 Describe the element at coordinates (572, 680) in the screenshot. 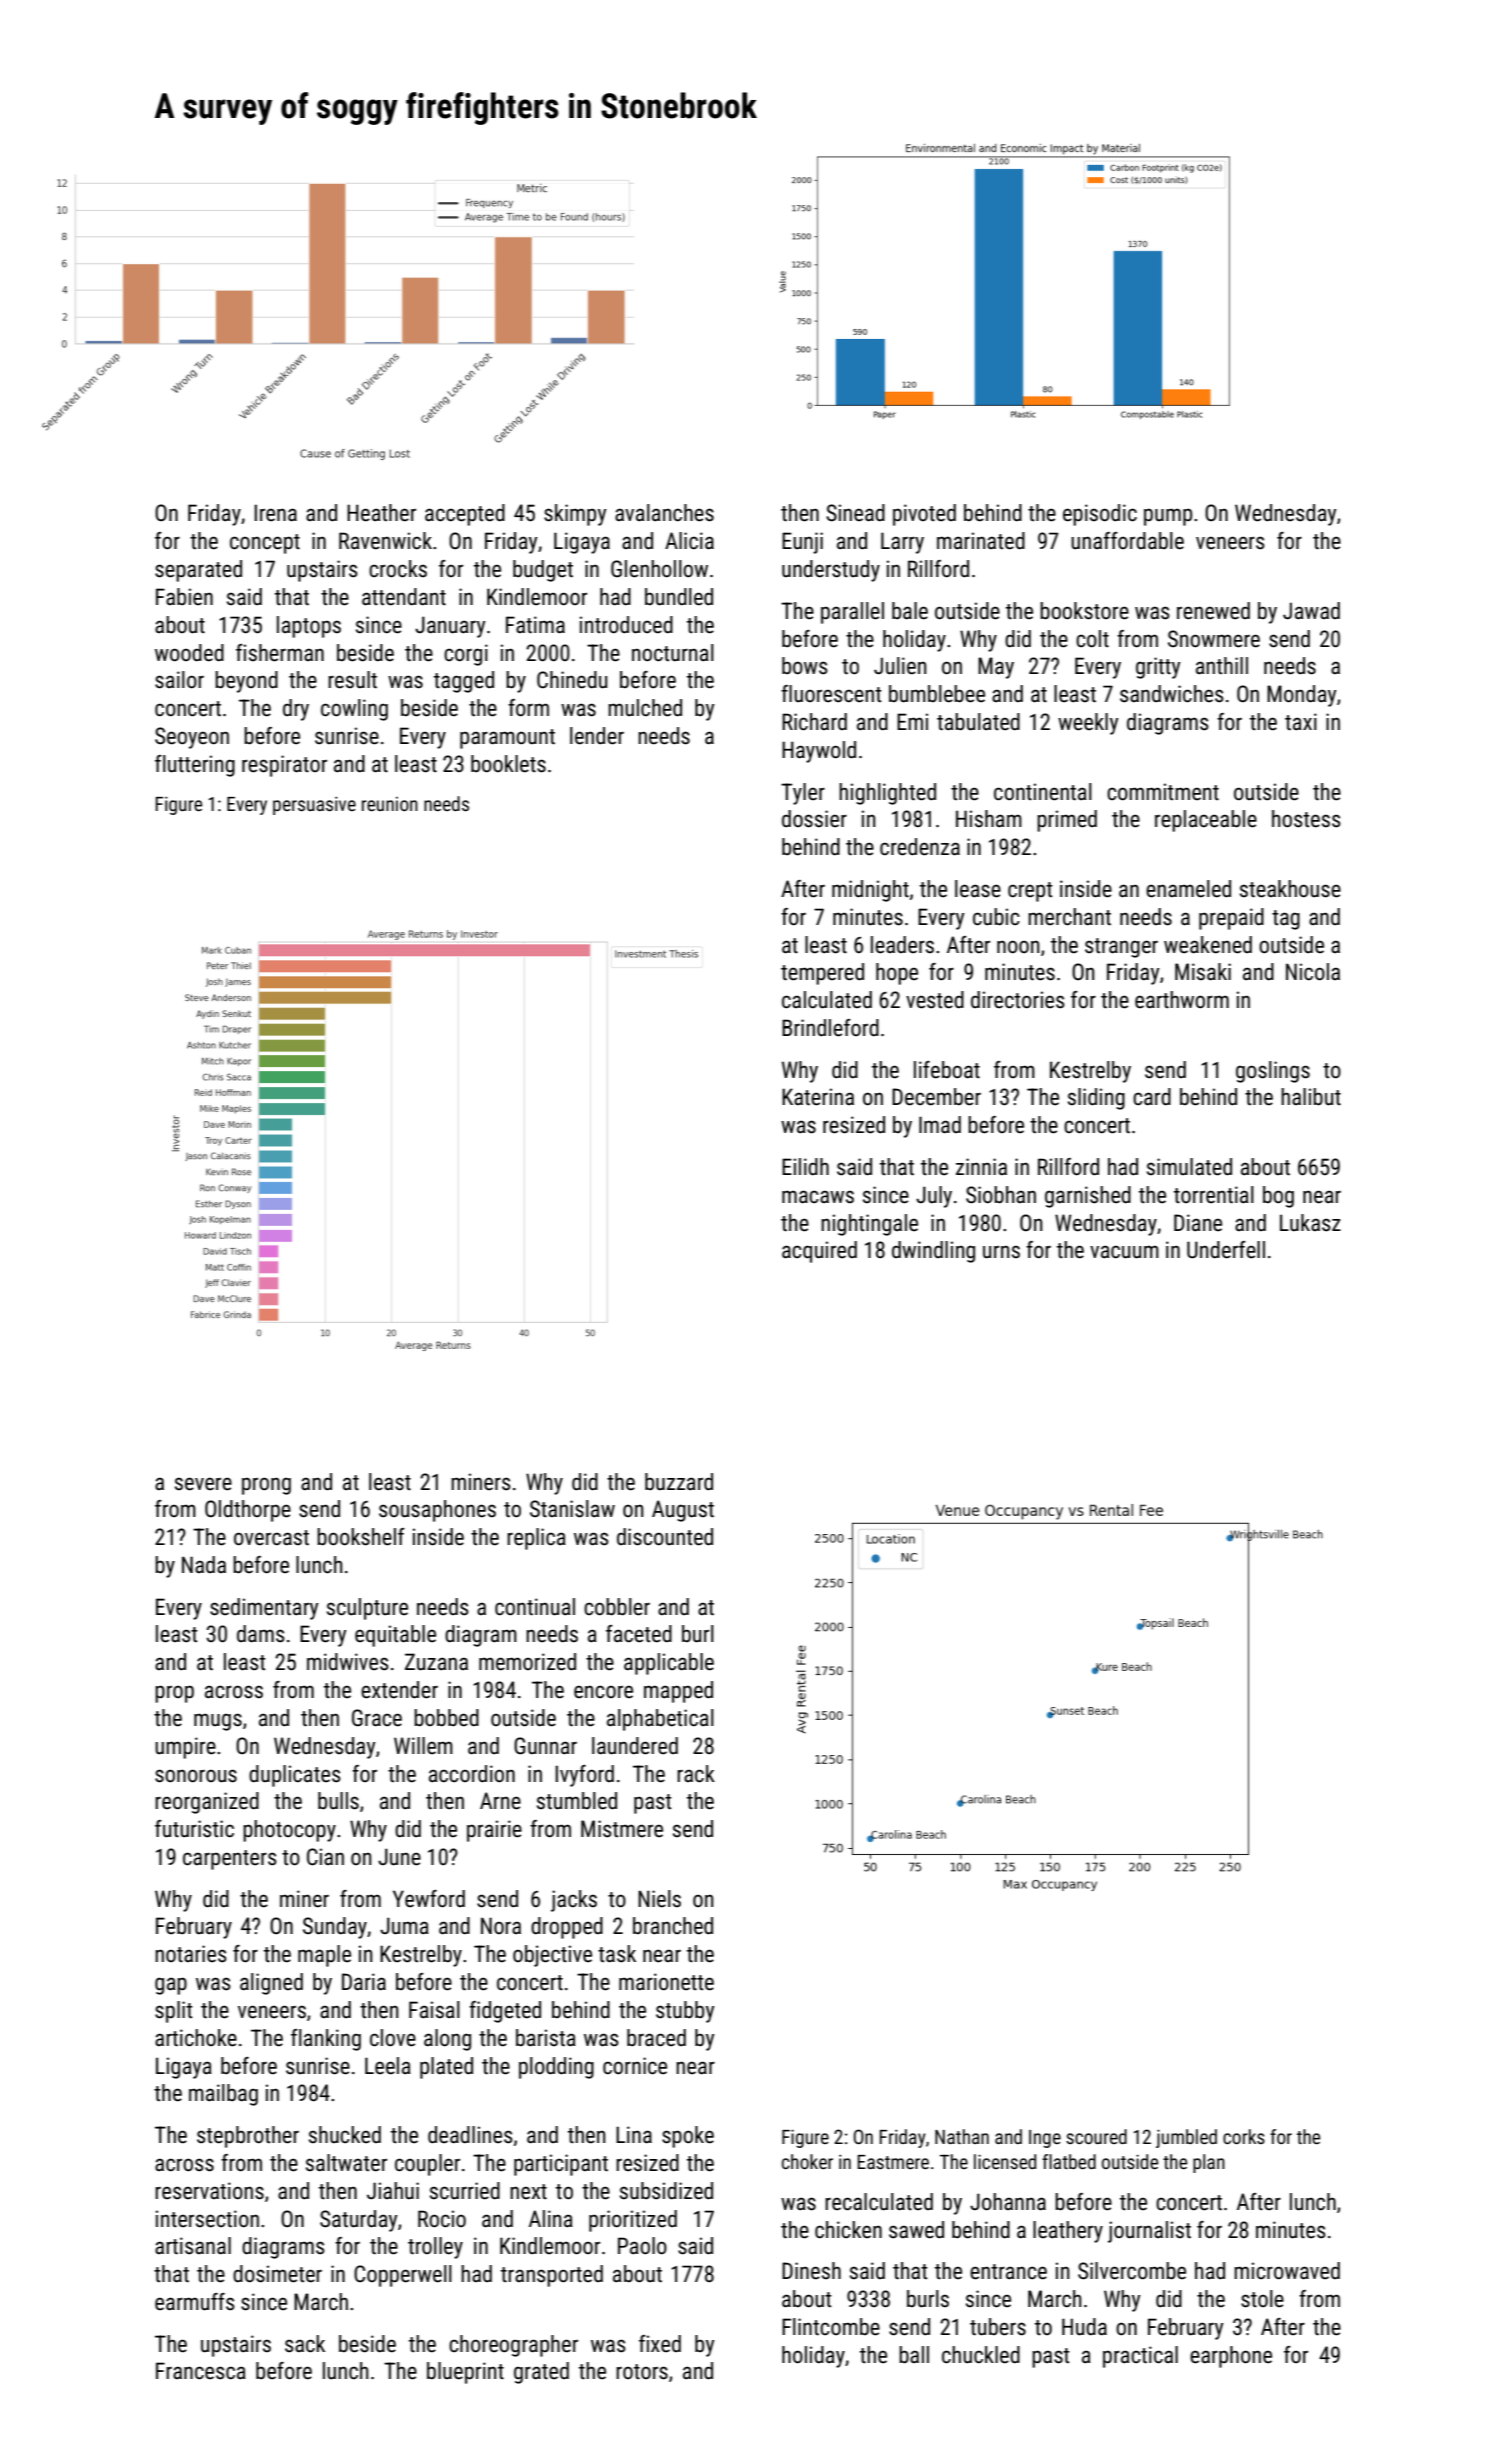

I see `Chinedu` at that location.
